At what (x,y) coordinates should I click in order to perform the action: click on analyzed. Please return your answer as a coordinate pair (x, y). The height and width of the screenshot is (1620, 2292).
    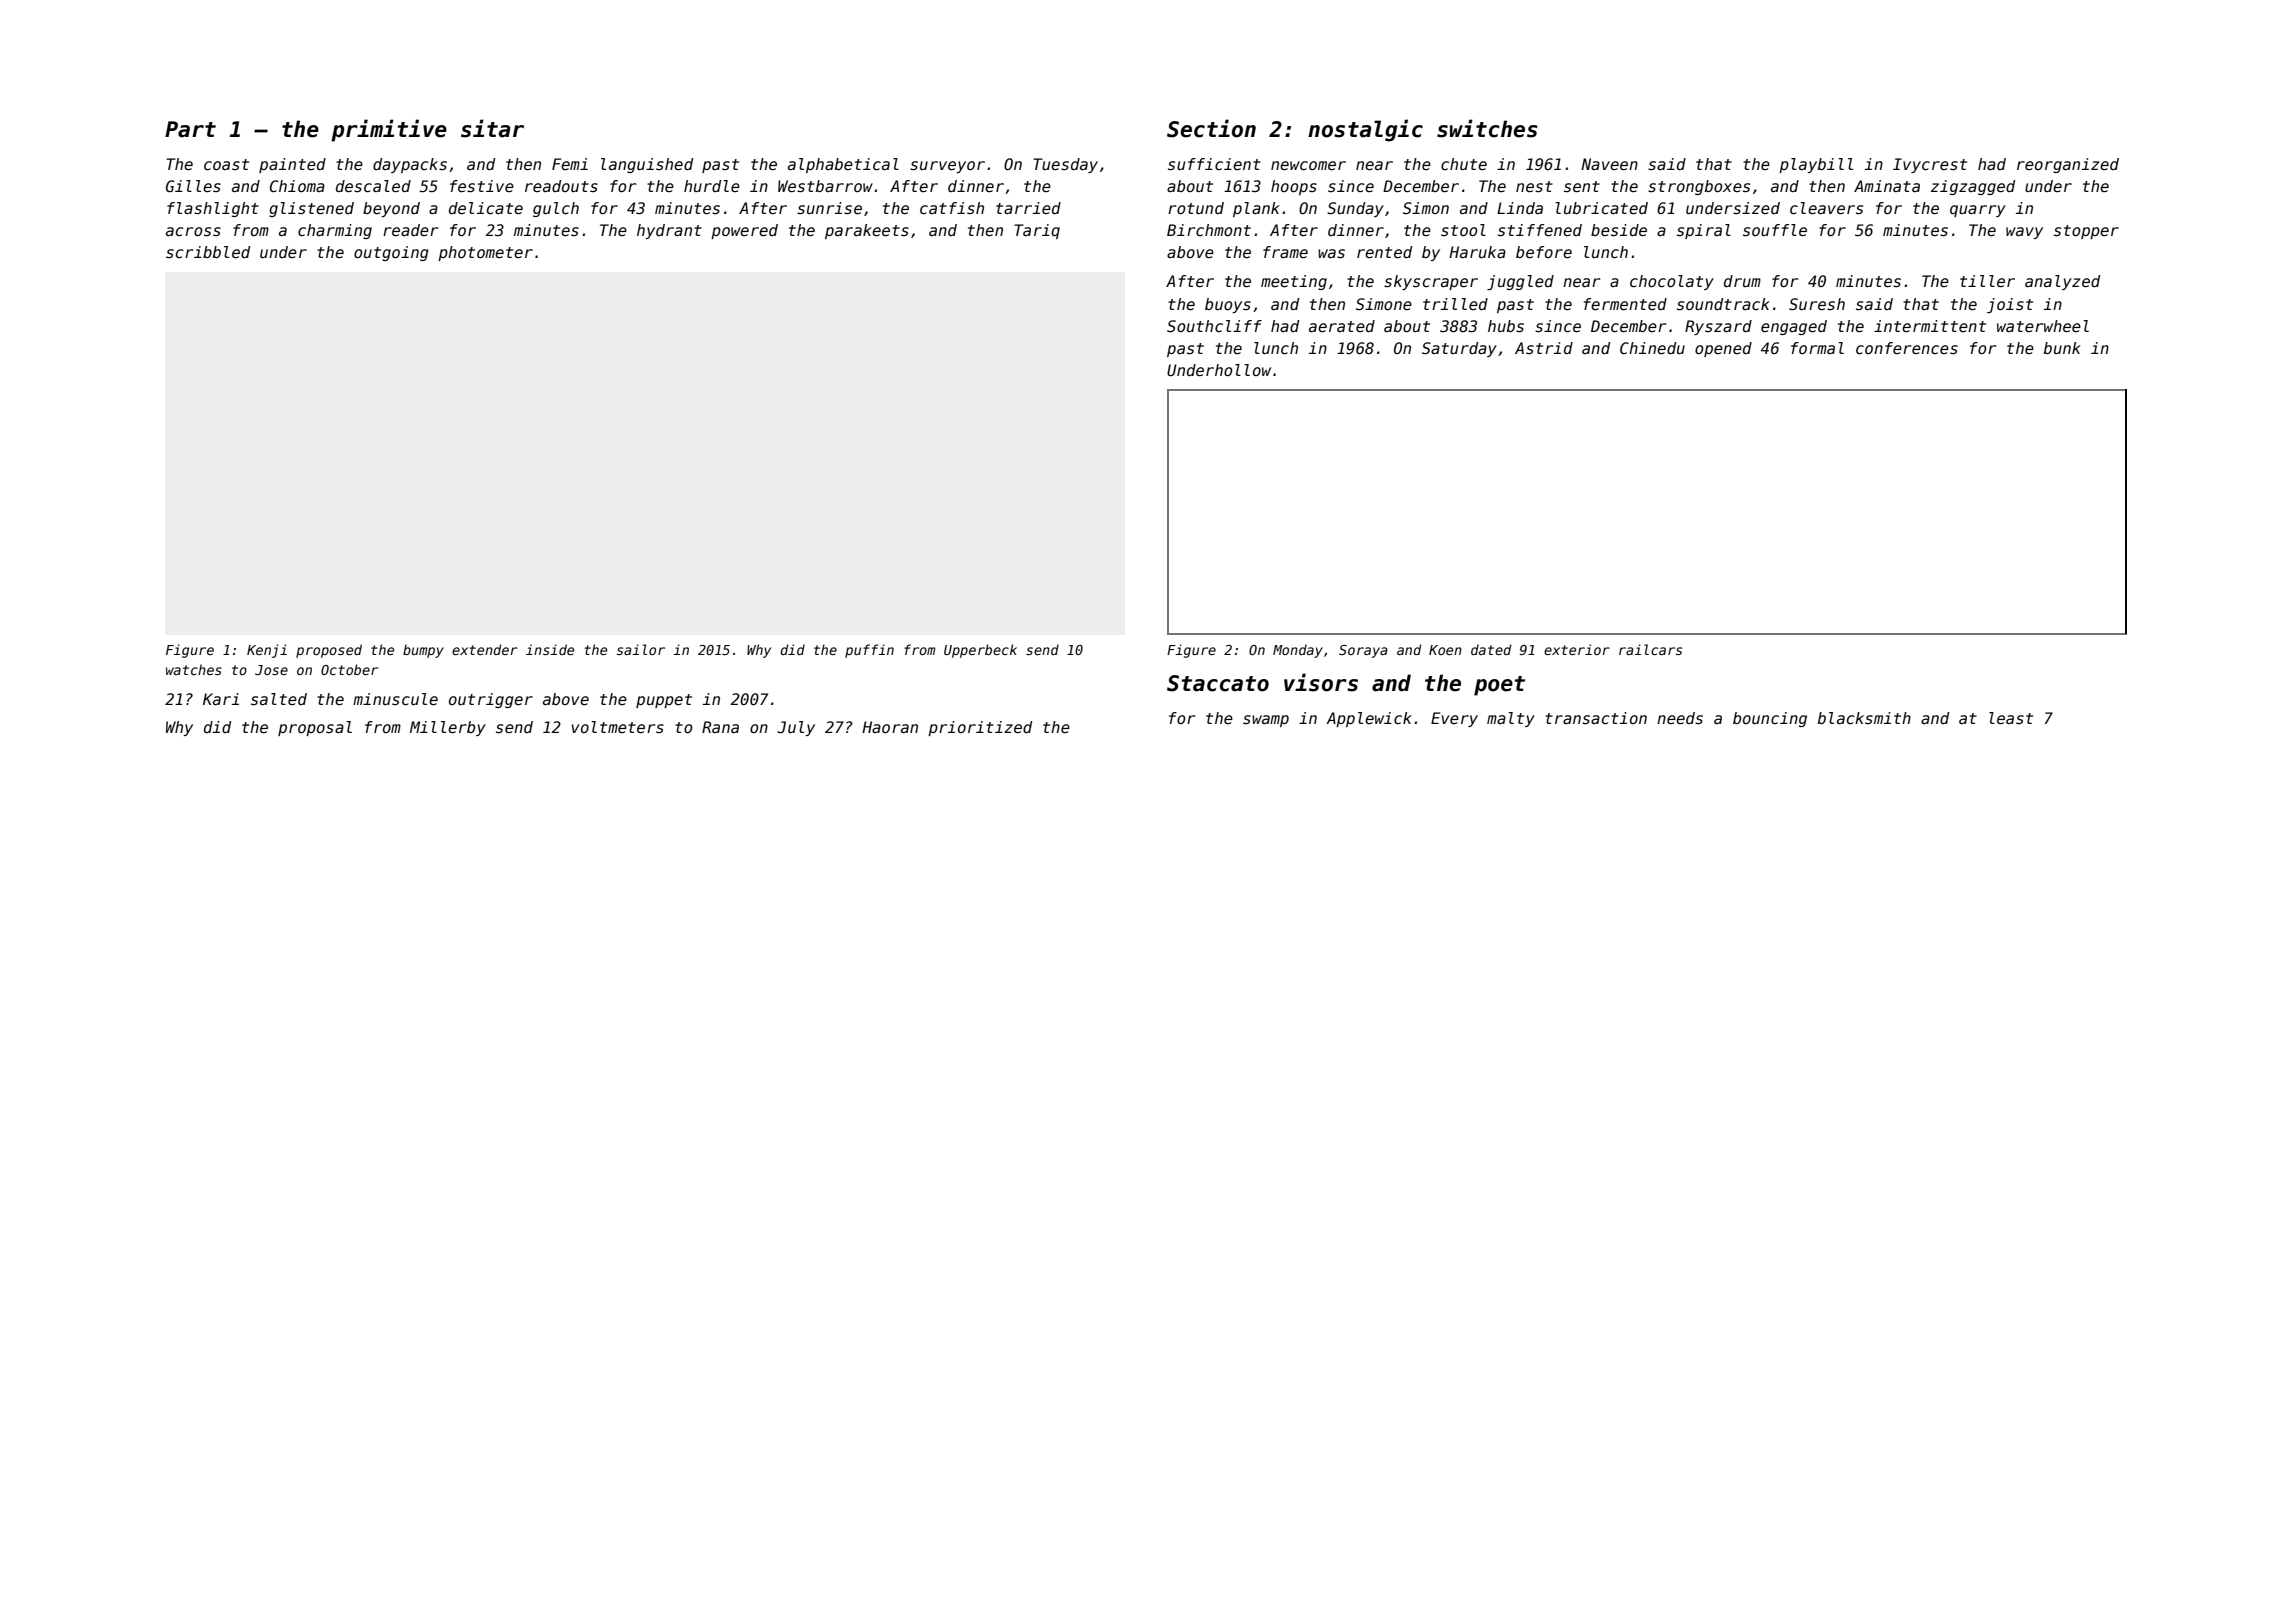
    Looking at the image, I should click on (2062, 282).
